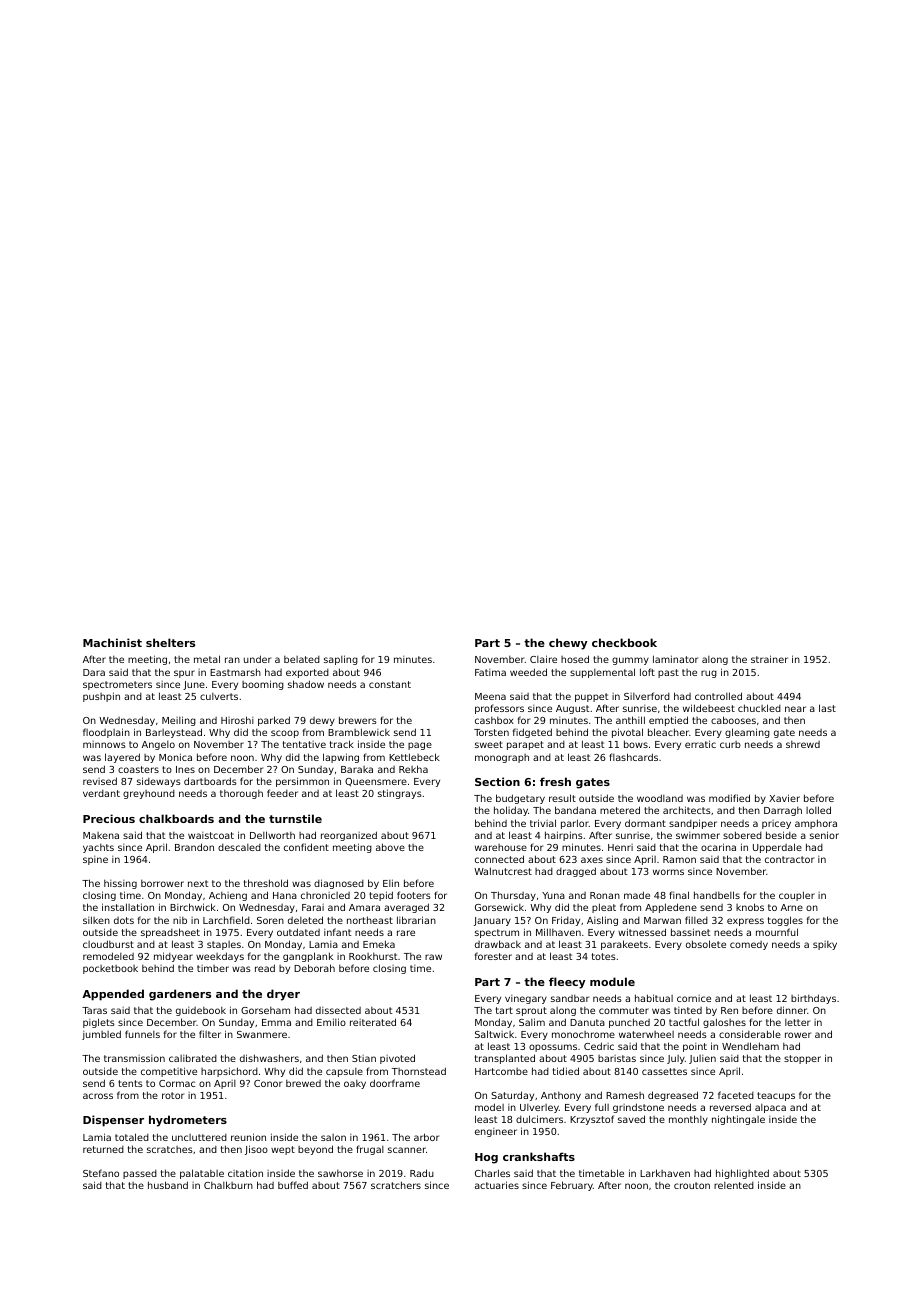 The image size is (924, 1308). Describe the element at coordinates (624, 642) in the document. I see `checkbook` at that location.
